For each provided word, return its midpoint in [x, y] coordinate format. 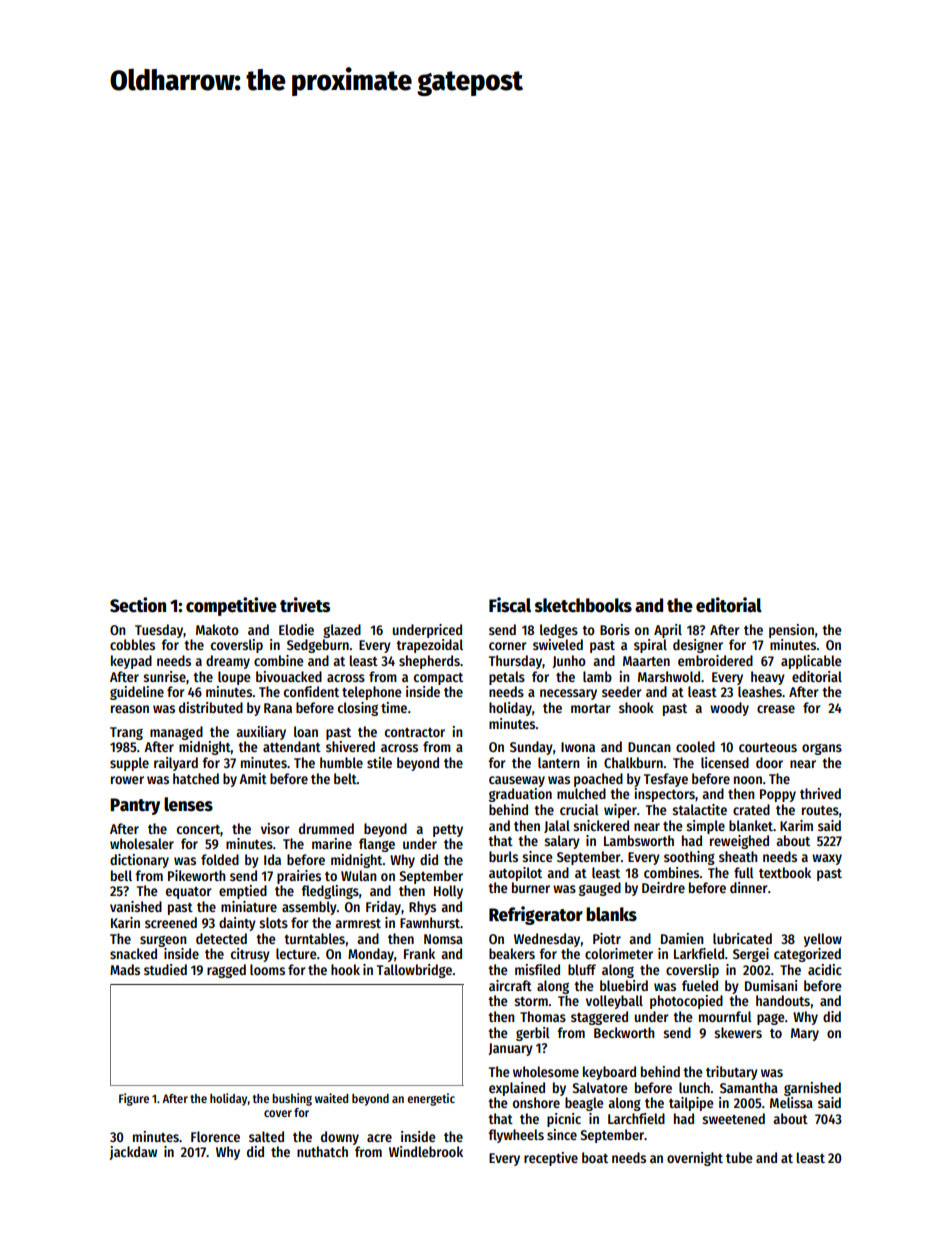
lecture [296, 953]
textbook [785, 872]
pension [791, 631]
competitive [231, 606]
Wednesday [547, 940]
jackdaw [133, 1153]
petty [448, 831]
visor [275, 828]
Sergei [751, 955]
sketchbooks [583, 605]
